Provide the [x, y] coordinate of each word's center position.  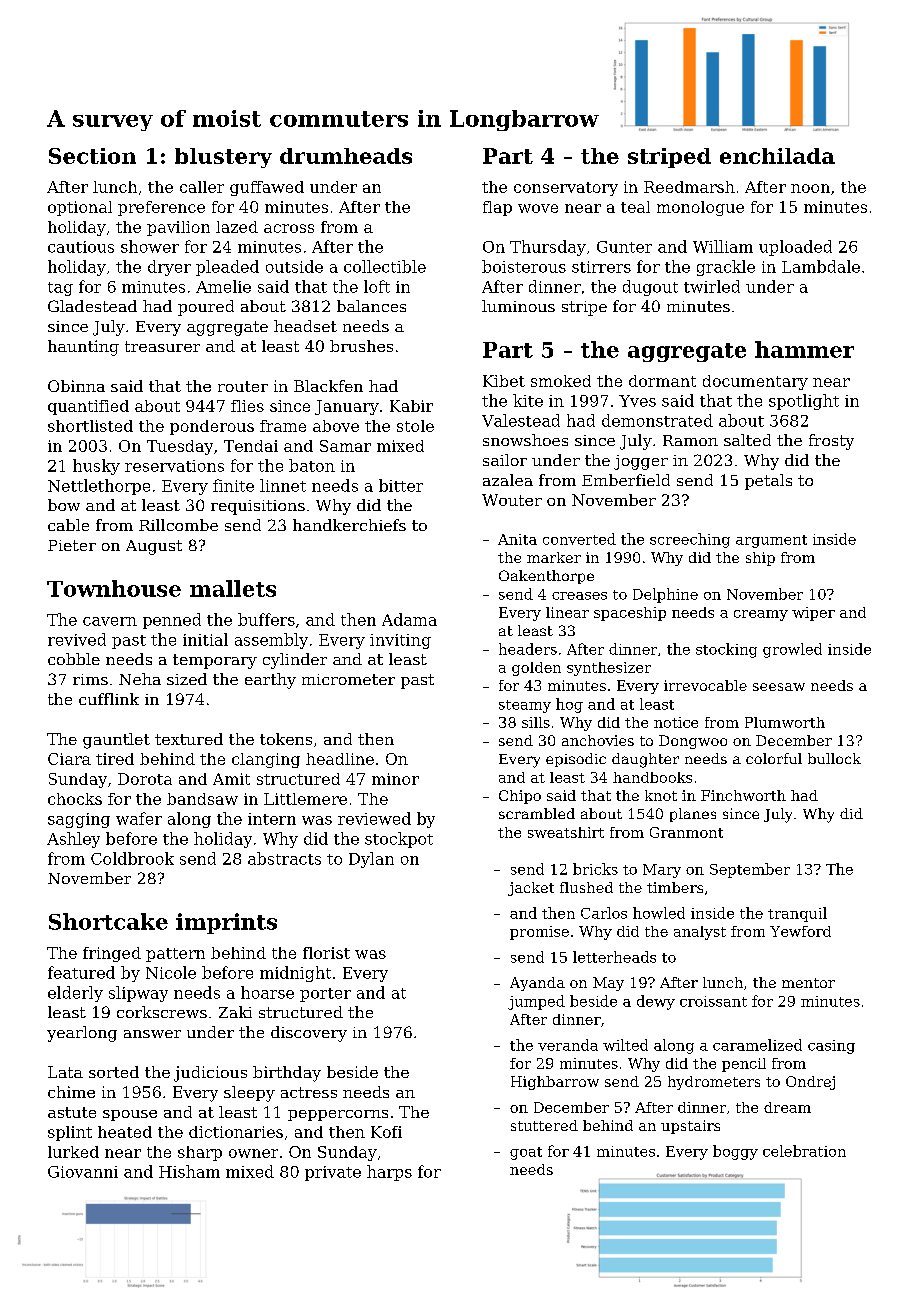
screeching [690, 540]
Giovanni [83, 1172]
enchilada [777, 156]
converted [579, 539]
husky [96, 467]
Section [92, 156]
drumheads [346, 156]
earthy [270, 681]
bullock [834, 758]
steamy [525, 706]
